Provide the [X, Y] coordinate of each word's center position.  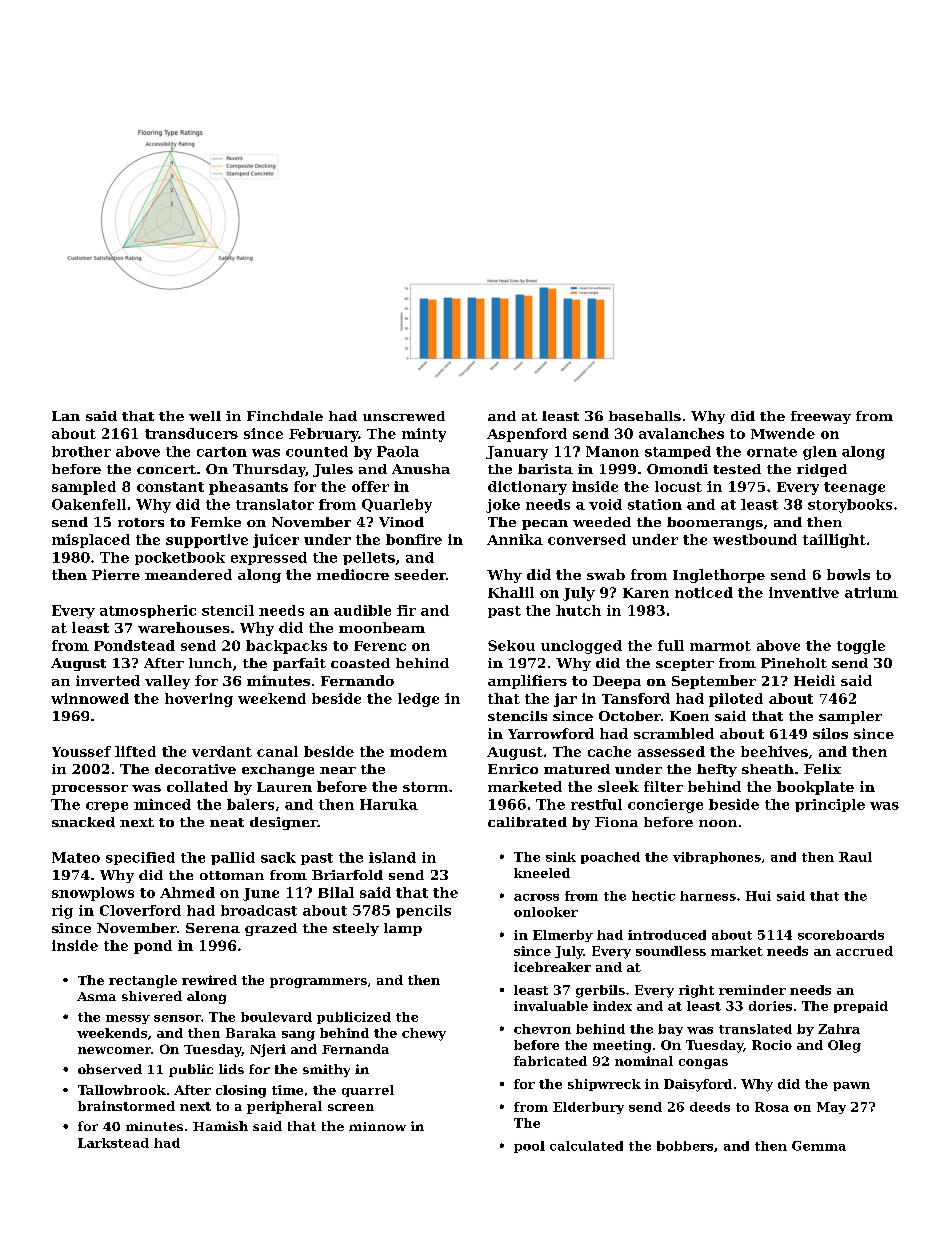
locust [678, 486]
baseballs [645, 416]
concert [166, 469]
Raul [855, 857]
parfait [299, 664]
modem [418, 751]
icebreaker [552, 967]
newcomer [114, 1050]
